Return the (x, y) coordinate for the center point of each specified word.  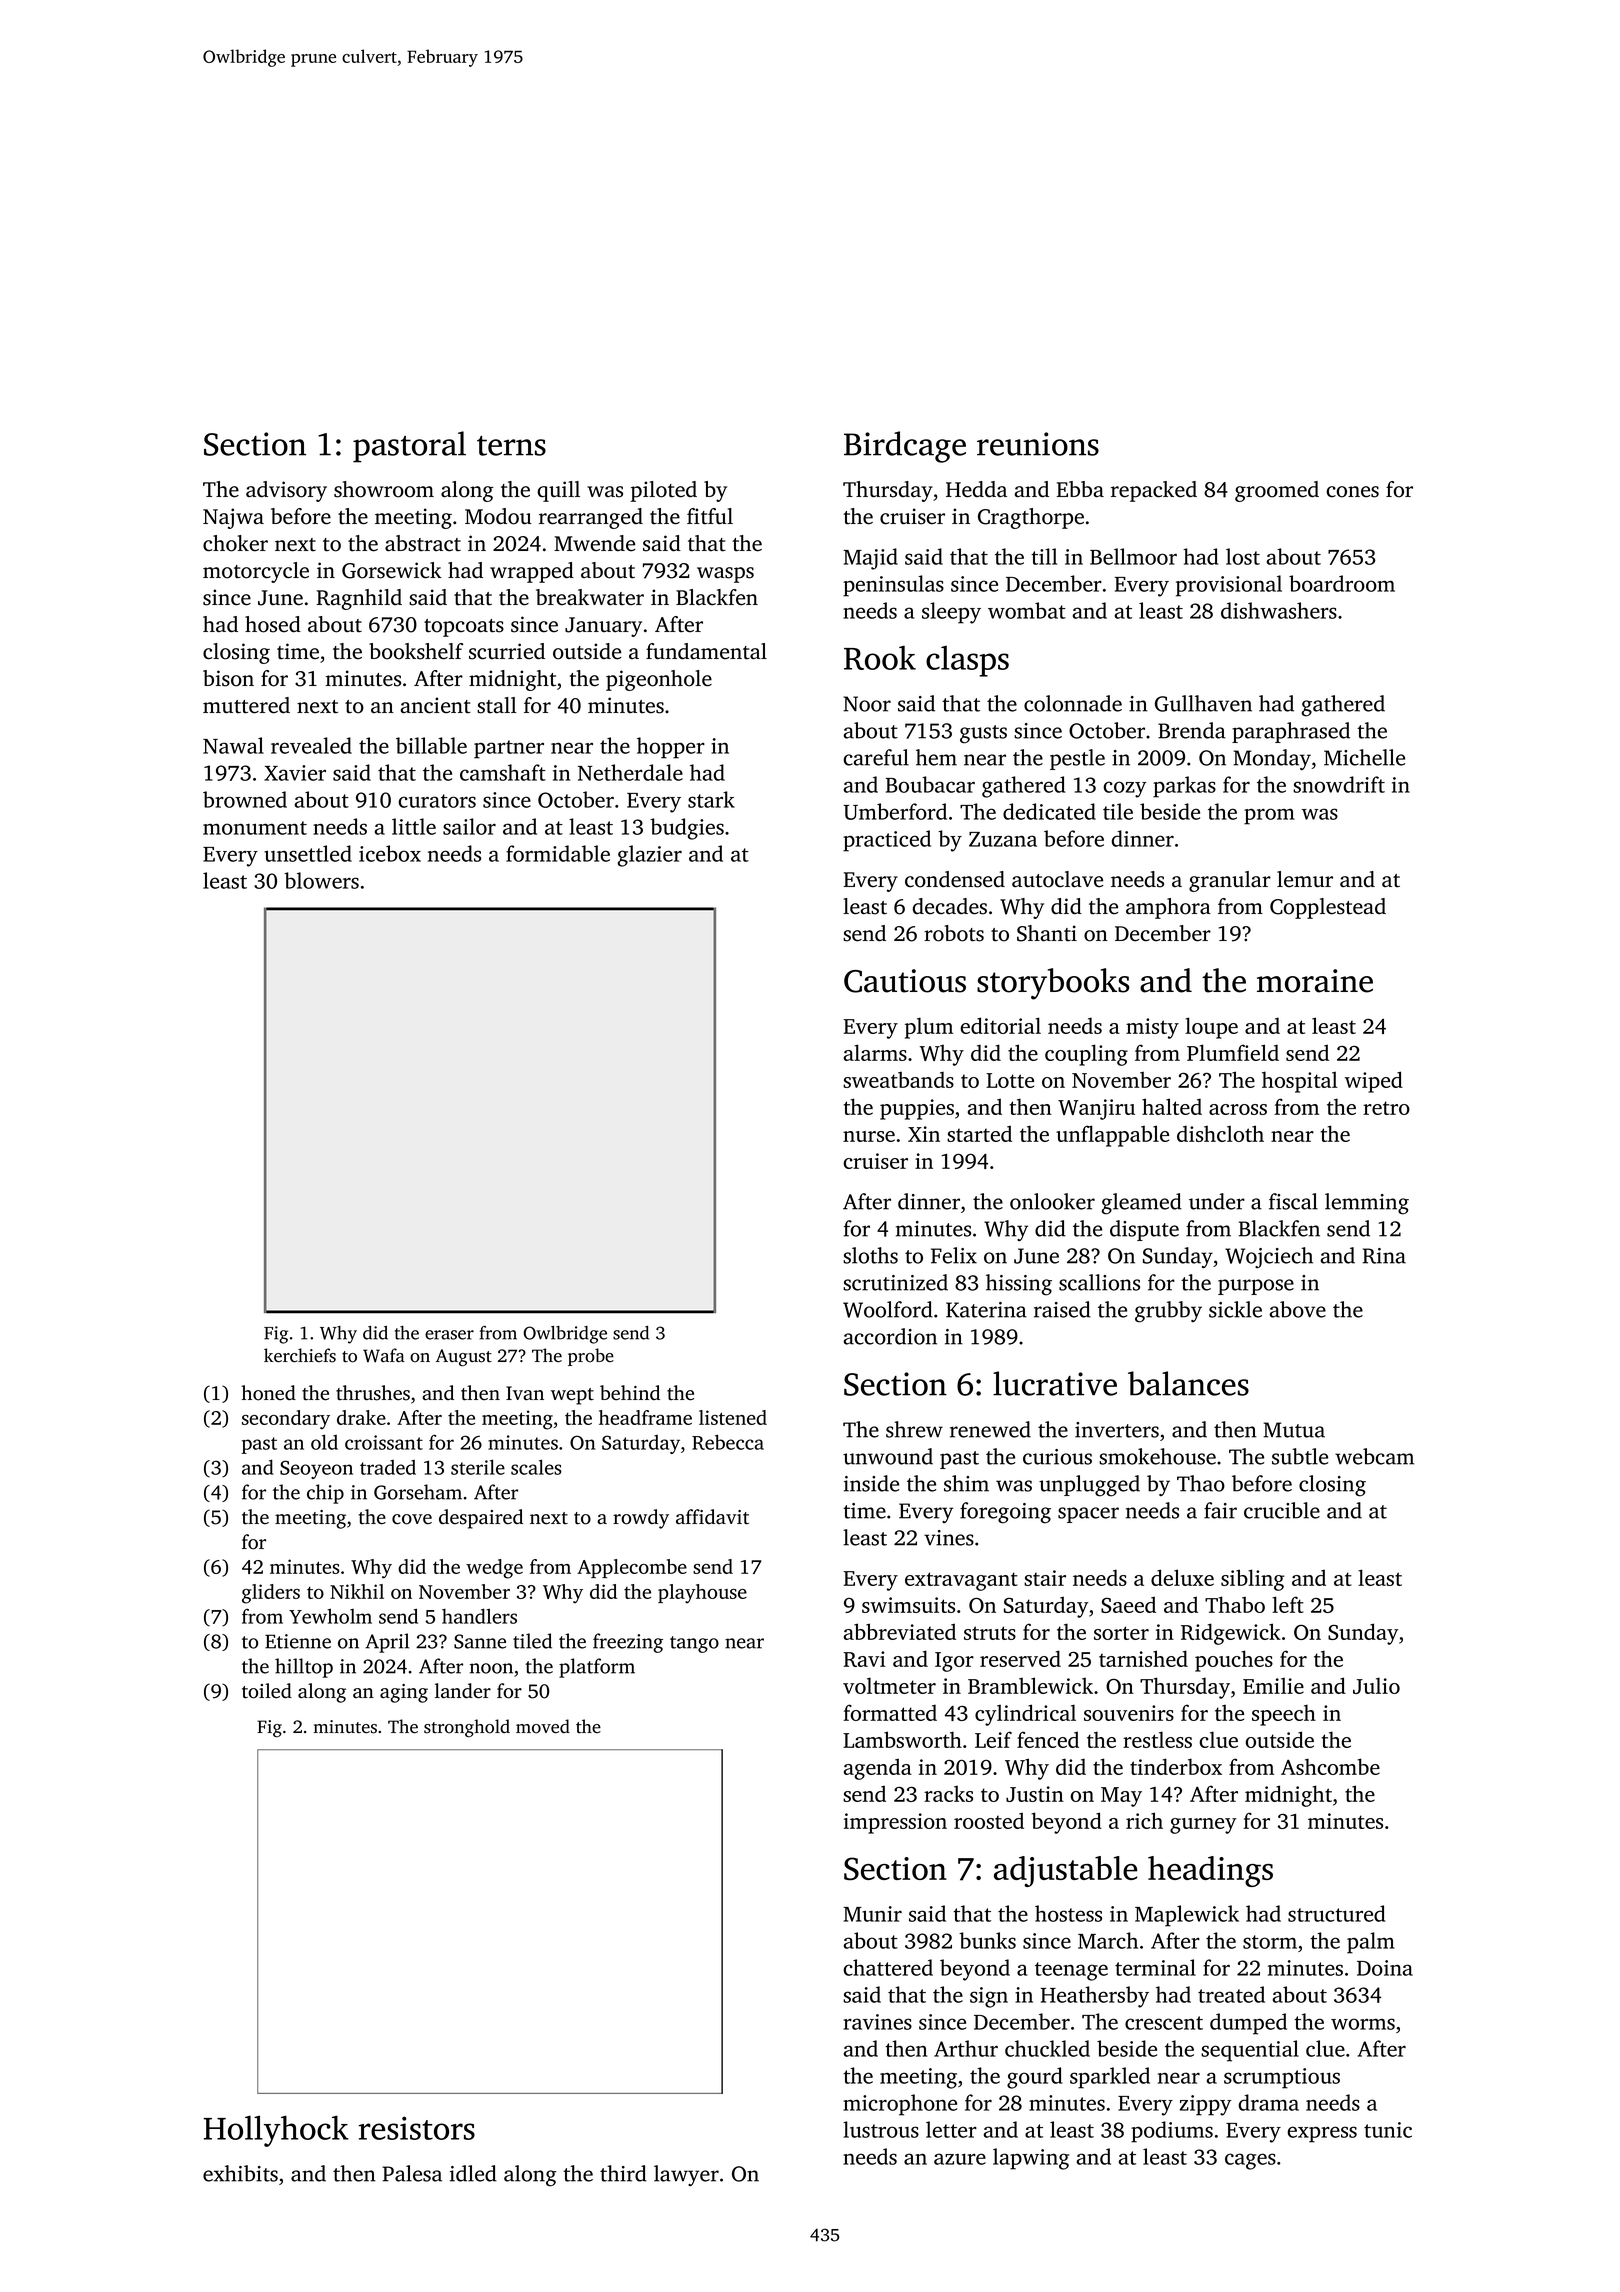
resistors (417, 2128)
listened (733, 1417)
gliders (271, 1594)
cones (1352, 492)
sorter (1121, 1633)
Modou (498, 516)
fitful (710, 516)
